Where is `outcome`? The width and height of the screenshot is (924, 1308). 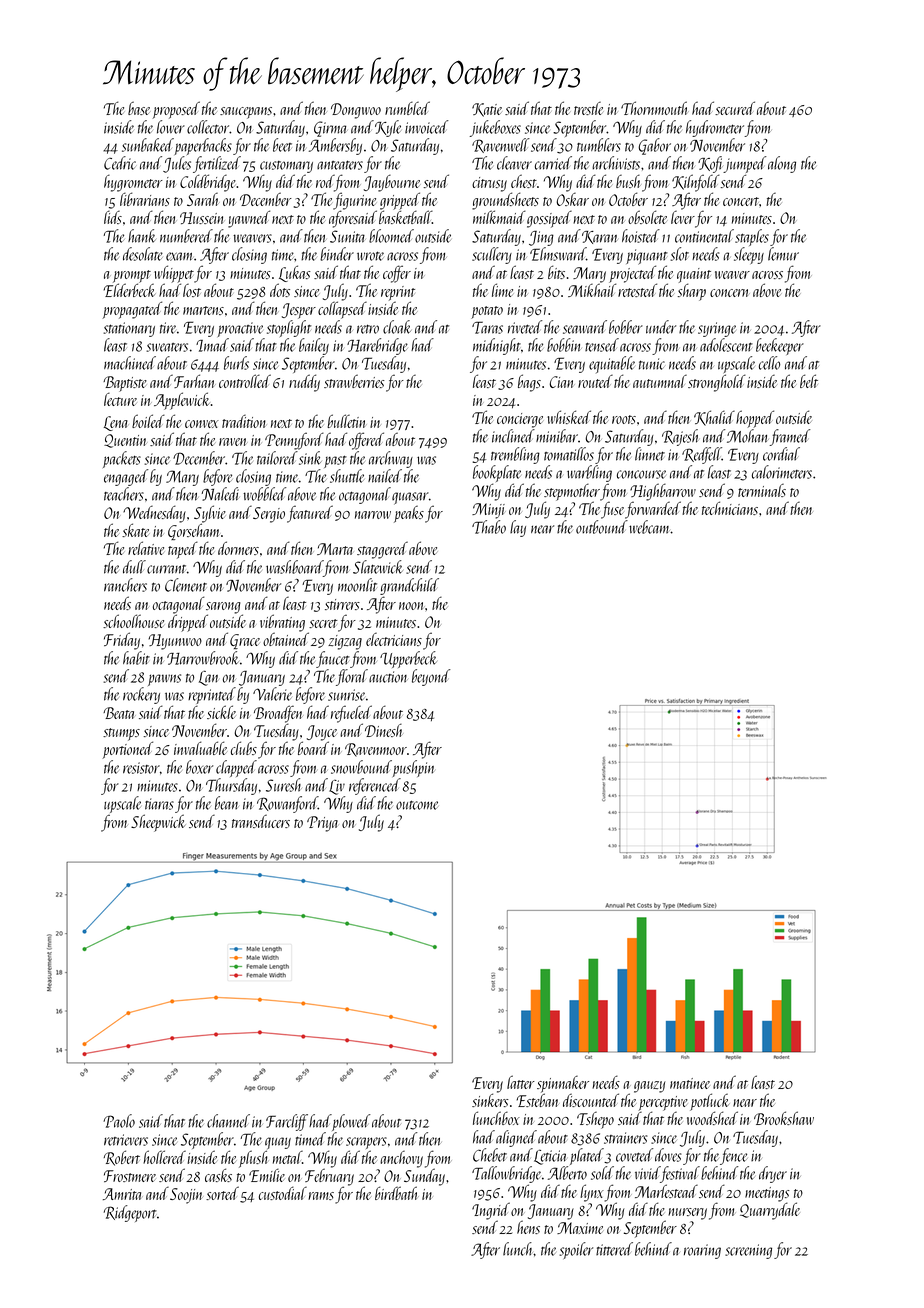 outcome is located at coordinates (417, 805).
